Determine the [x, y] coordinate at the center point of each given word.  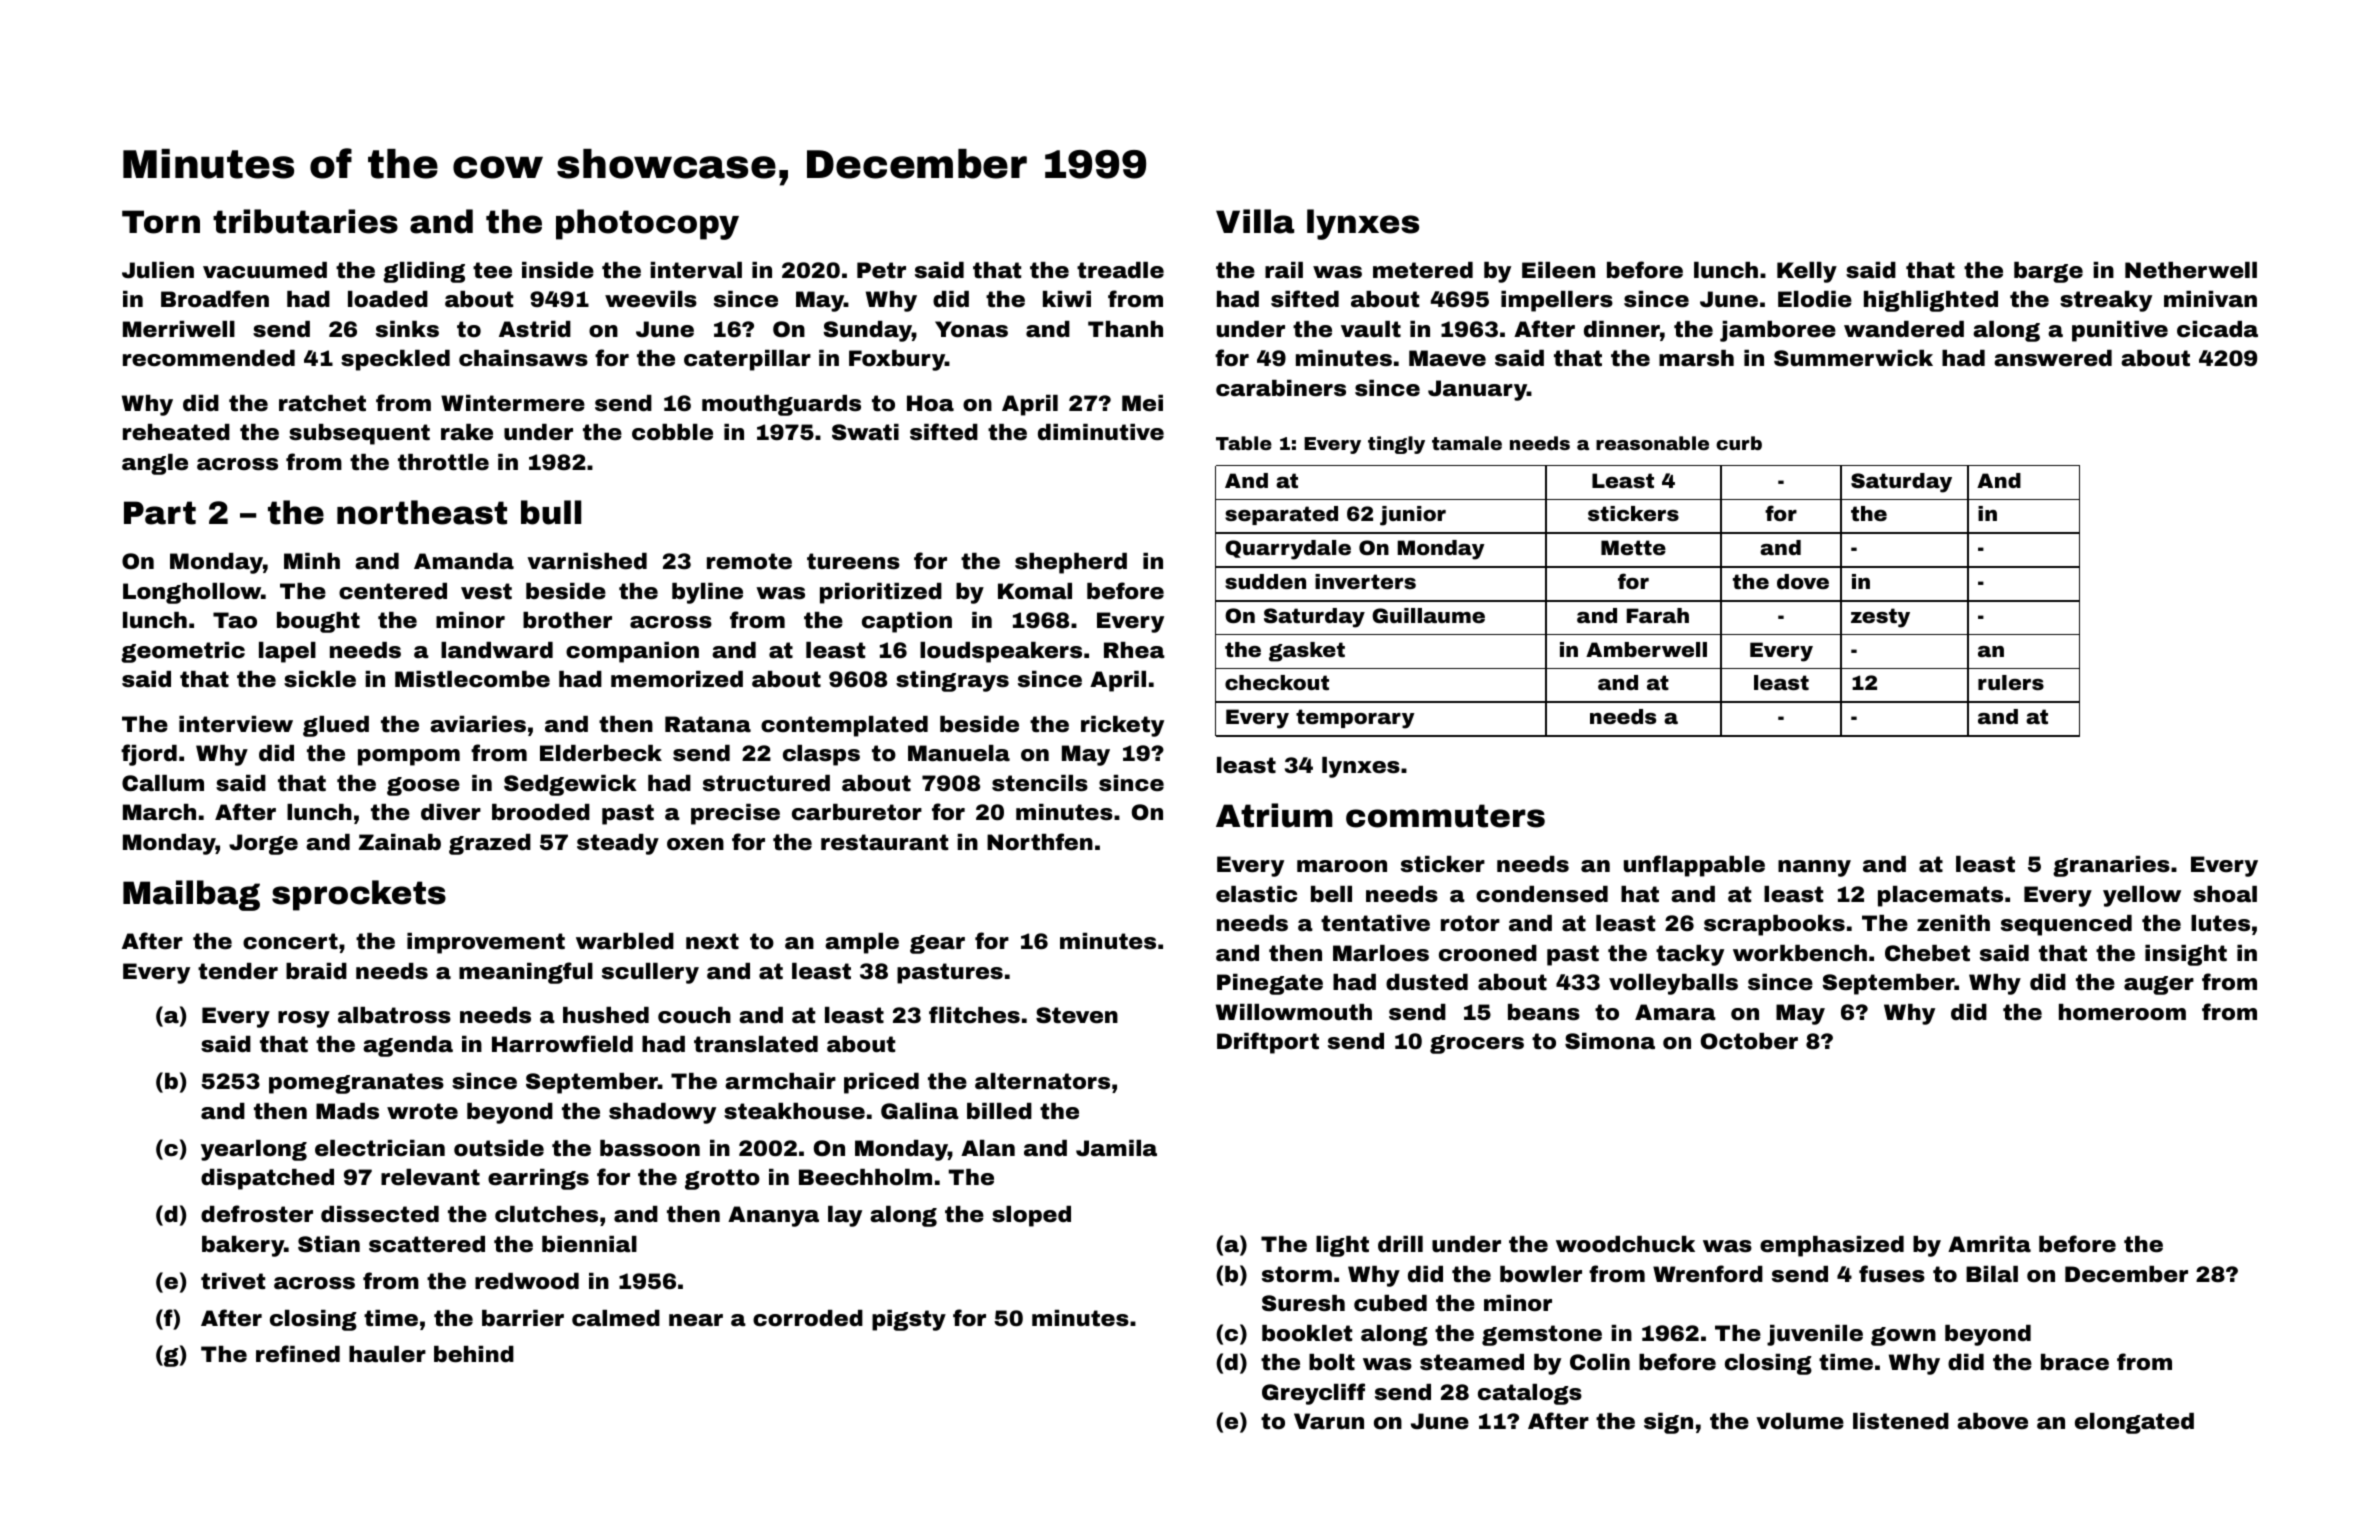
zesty [1880, 618]
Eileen [1558, 270]
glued [336, 726]
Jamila [1116, 1148]
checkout [1277, 682]
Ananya [773, 1216]
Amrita [1989, 1244]
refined [298, 1353]
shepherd [1071, 563]
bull [551, 512]
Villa [1255, 221]
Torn [161, 222]
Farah [1658, 615]
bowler [1541, 1274]
